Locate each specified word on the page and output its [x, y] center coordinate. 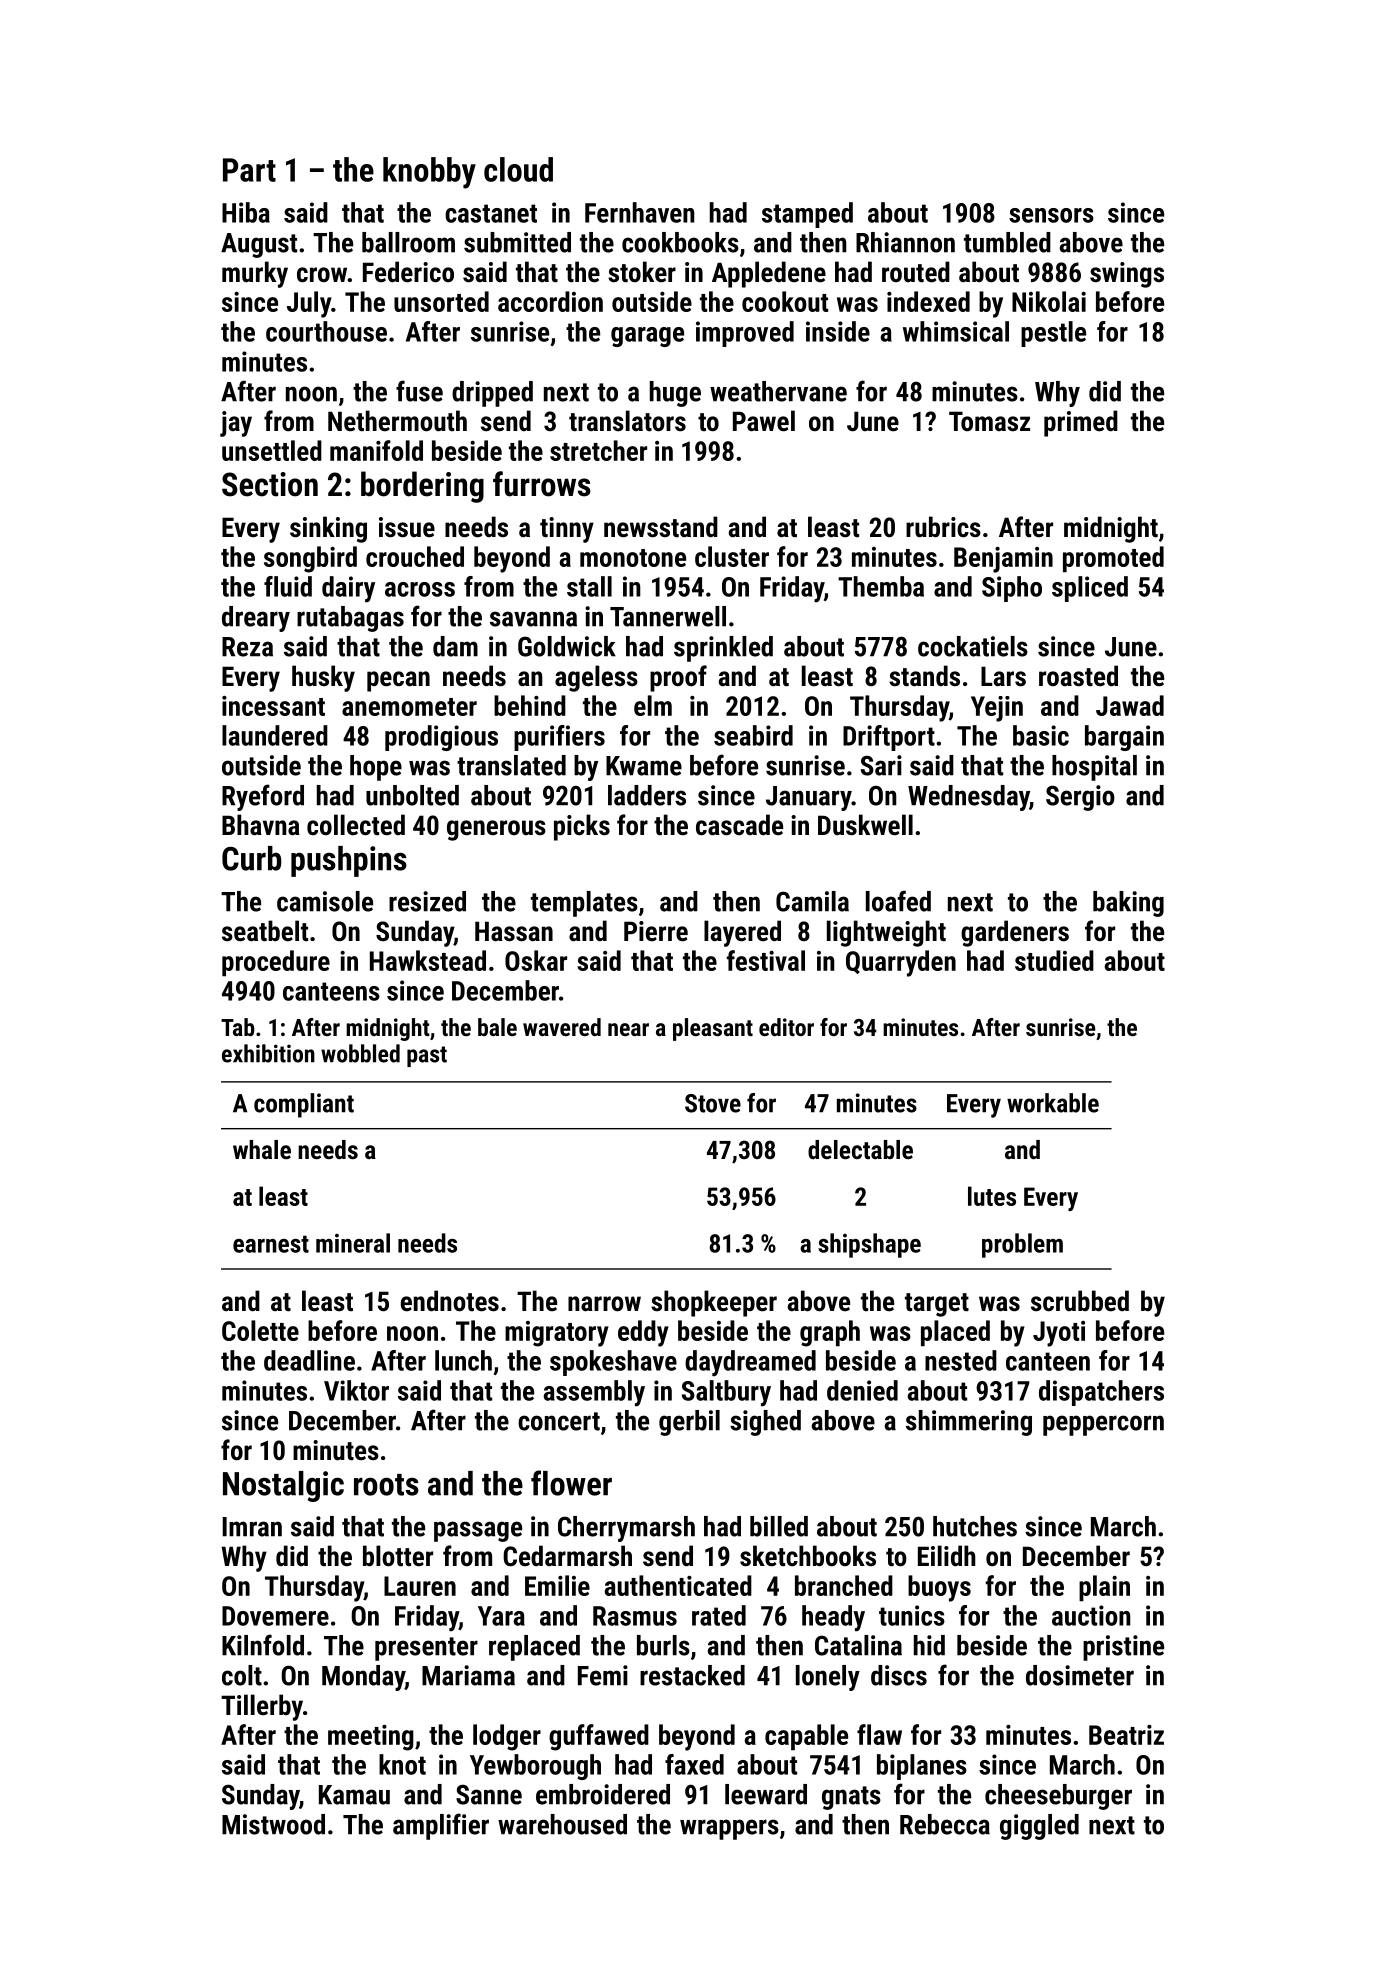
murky [255, 274]
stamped [807, 215]
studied [1054, 960]
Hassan [514, 931]
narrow [604, 1304]
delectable [860, 1149]
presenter [426, 1649]
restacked [692, 1675]
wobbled [360, 1053]
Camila [812, 901]
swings [1127, 275]
